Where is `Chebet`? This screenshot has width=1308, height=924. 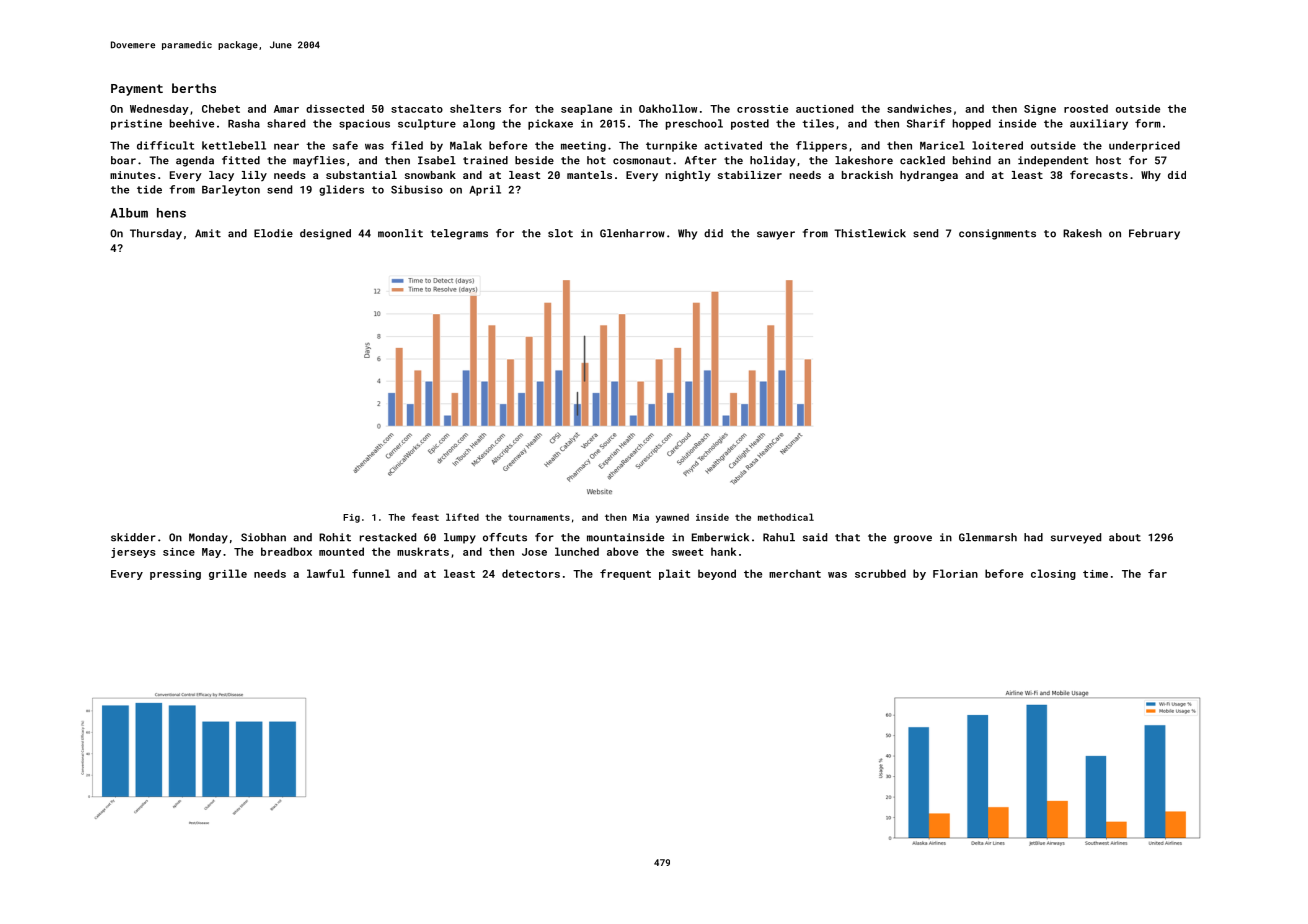
Chebet is located at coordinates (221, 108).
